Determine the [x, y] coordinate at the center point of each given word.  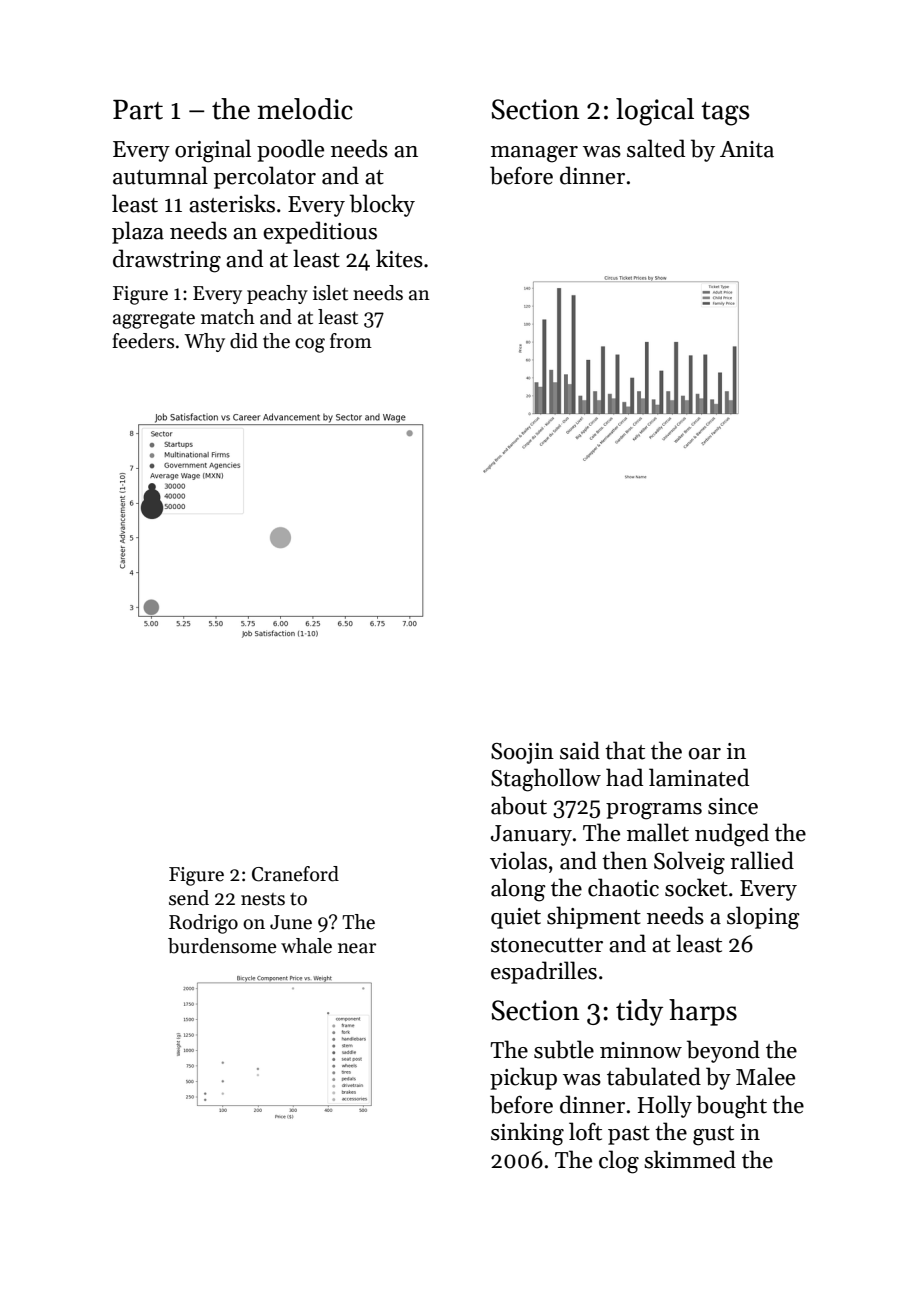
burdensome [222, 946]
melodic [305, 109]
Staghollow [546, 780]
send [189, 898]
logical [655, 112]
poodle [290, 150]
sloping [763, 918]
